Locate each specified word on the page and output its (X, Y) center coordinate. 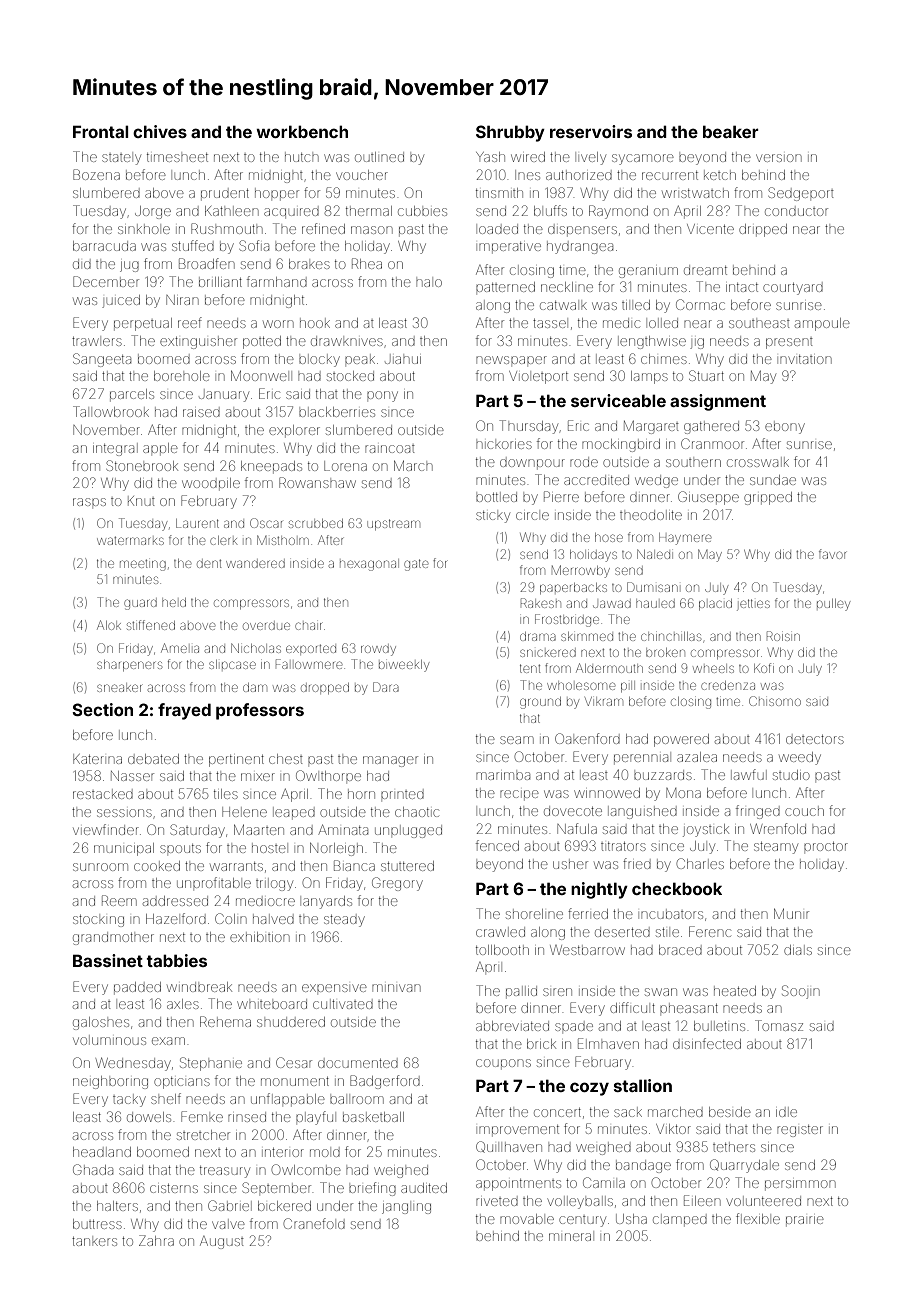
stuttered (407, 866)
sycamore (643, 159)
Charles (700, 863)
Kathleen (231, 211)
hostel (269, 849)
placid (715, 604)
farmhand (277, 281)
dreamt (705, 270)
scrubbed (316, 523)
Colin (230, 918)
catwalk (563, 305)
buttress (97, 1224)
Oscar (266, 523)
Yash (490, 157)
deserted (622, 932)
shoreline (534, 914)
